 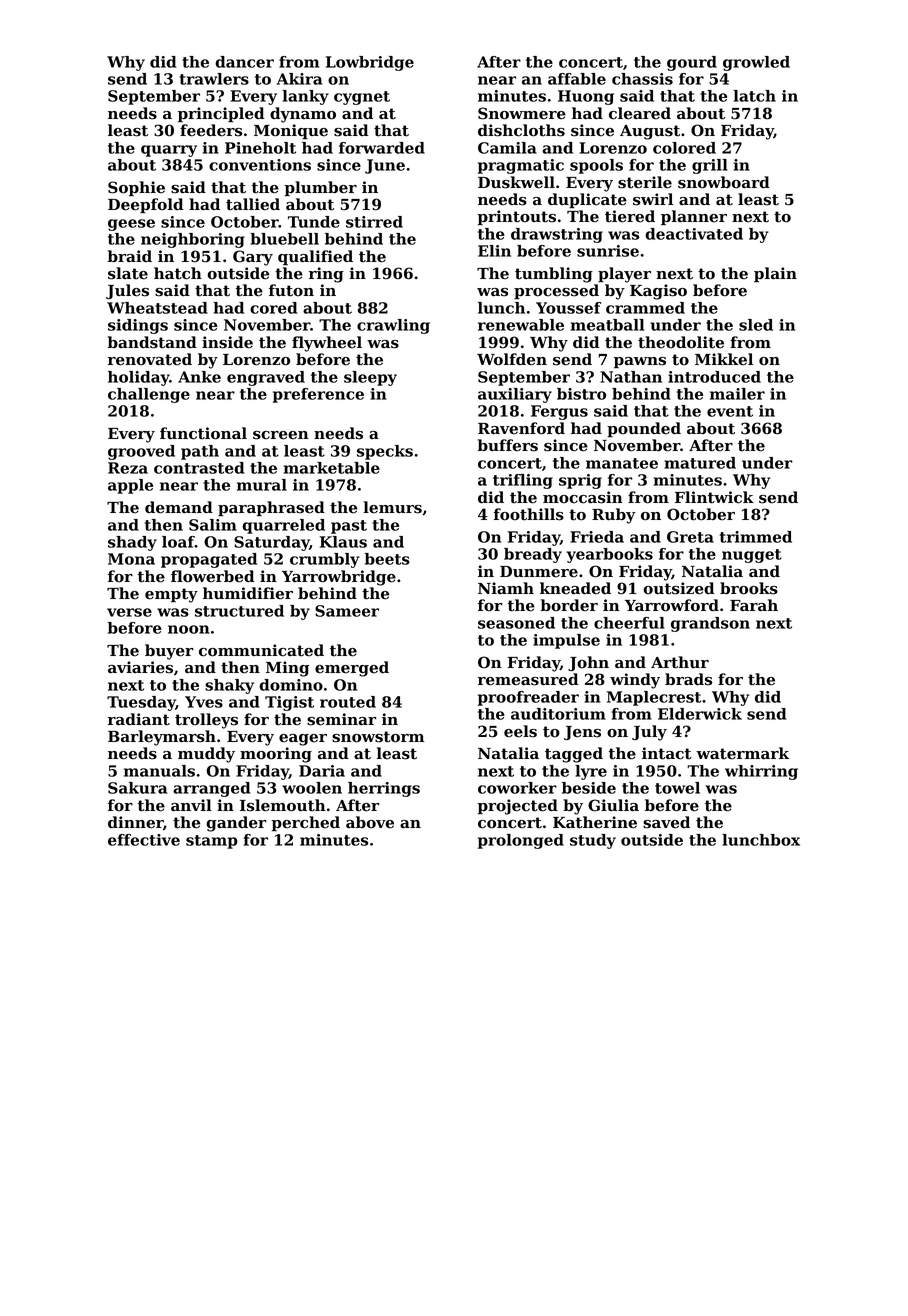 What do you see at coordinates (640, 113) in the screenshot?
I see `cleared` at bounding box center [640, 113].
